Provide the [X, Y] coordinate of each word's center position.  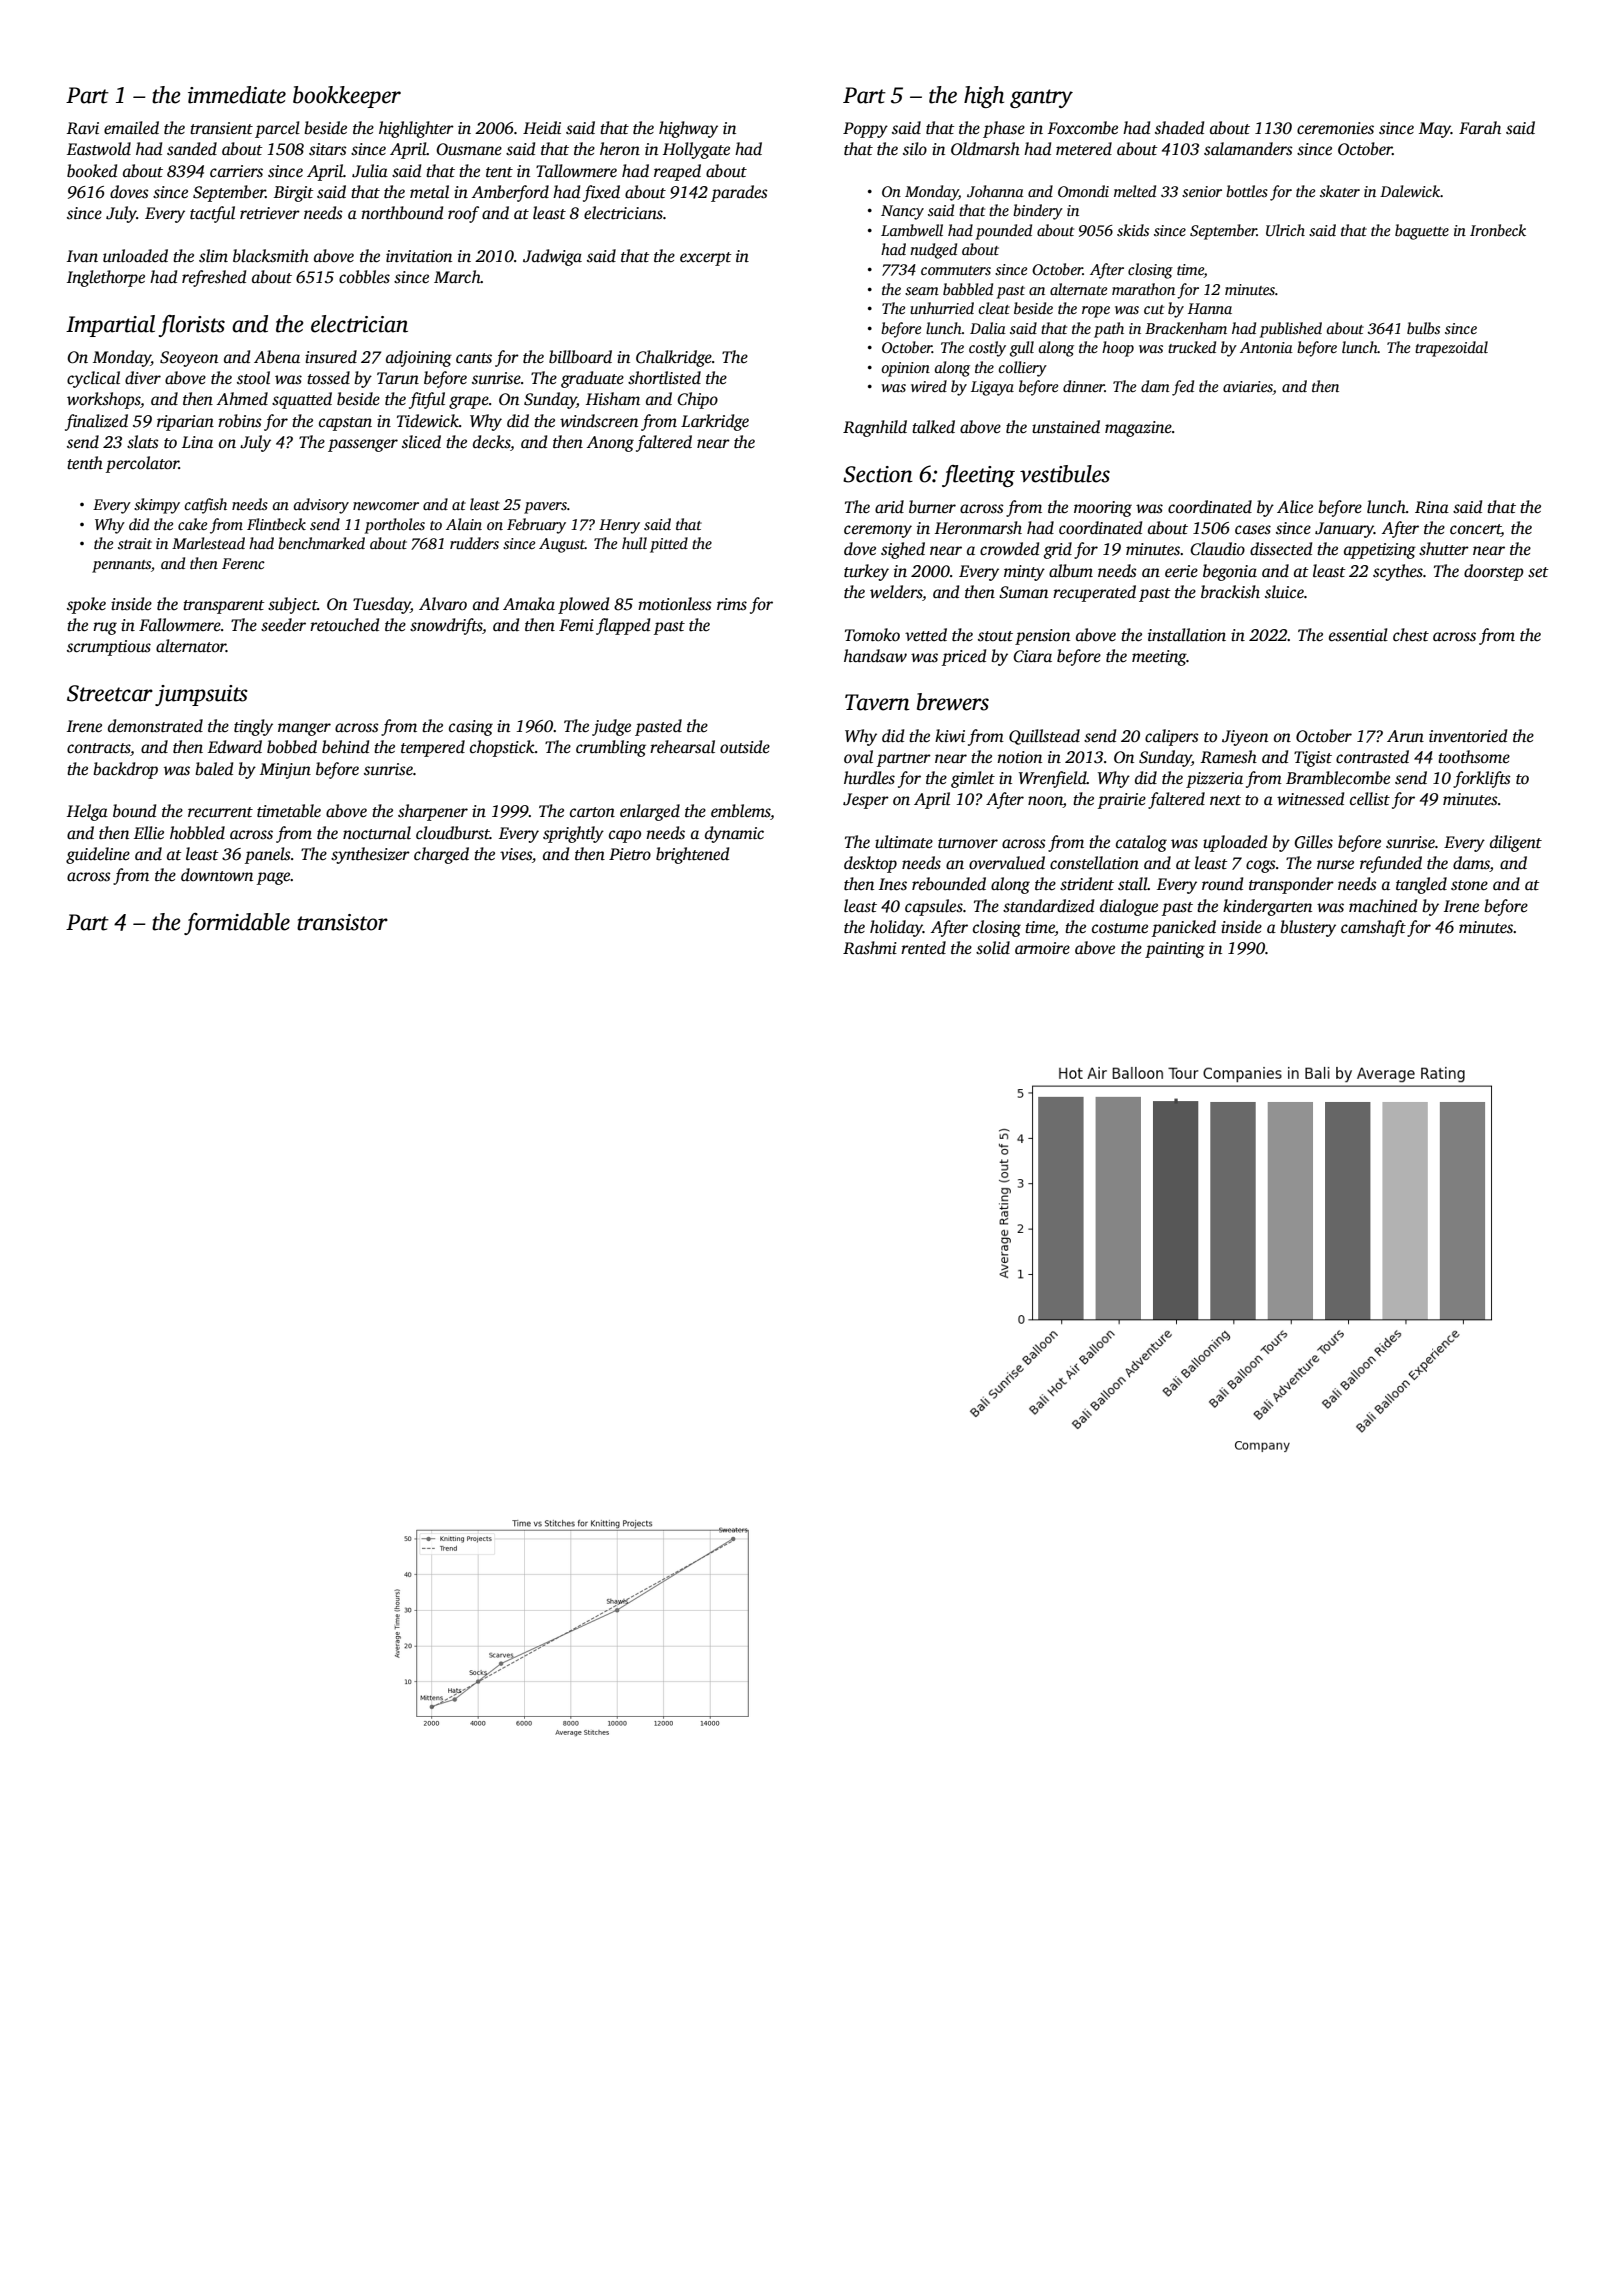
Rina [1432, 507]
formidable [237, 924]
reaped [677, 172]
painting [1175, 950]
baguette [1422, 232]
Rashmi [870, 948]
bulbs [1423, 328]
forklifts [1482, 779]
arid [889, 507]
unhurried [942, 308]
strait [135, 543]
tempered [433, 748]
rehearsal [682, 747]
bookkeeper [347, 97]
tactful [212, 214]
